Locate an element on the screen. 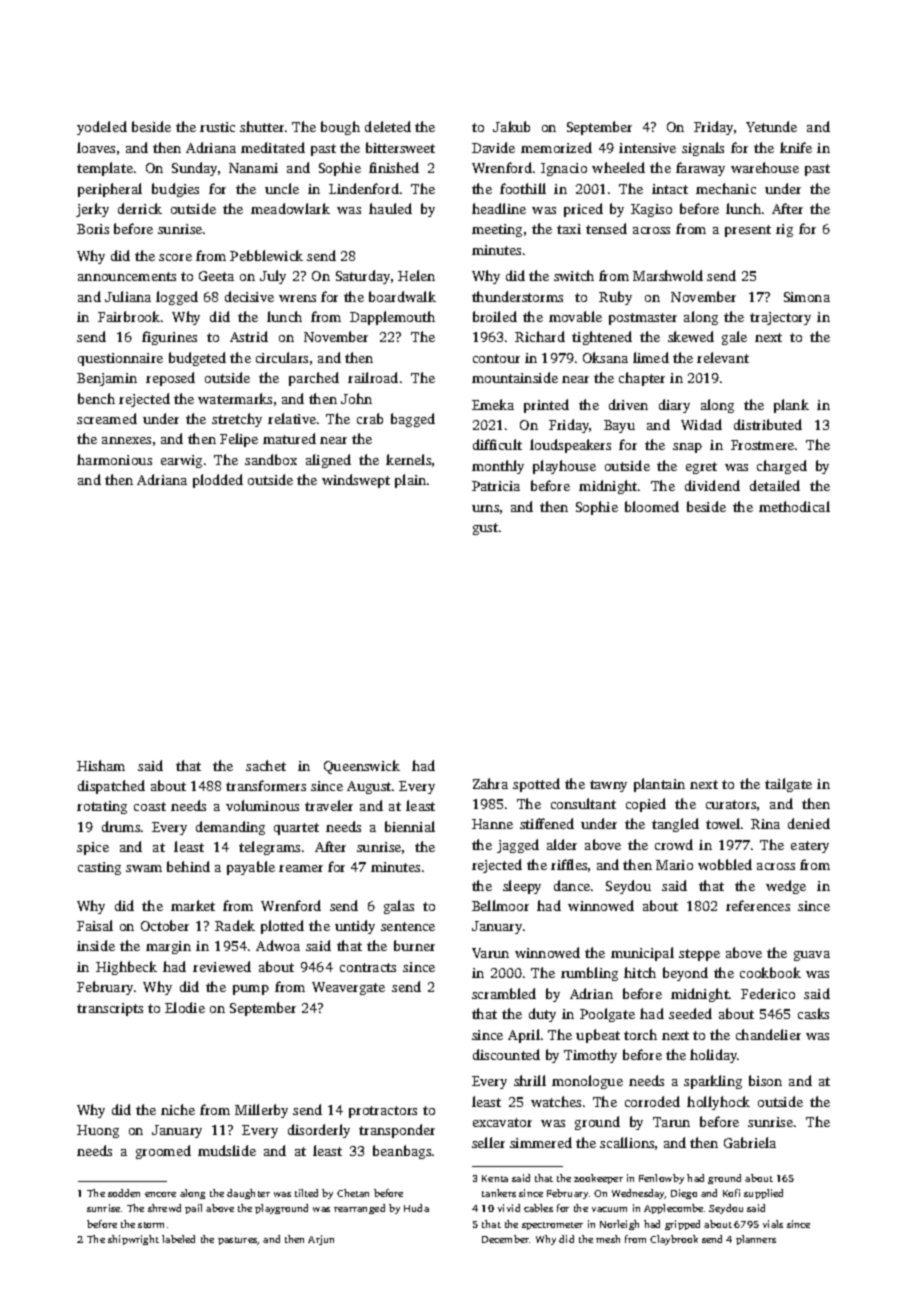  dance is located at coordinates (572, 885).
